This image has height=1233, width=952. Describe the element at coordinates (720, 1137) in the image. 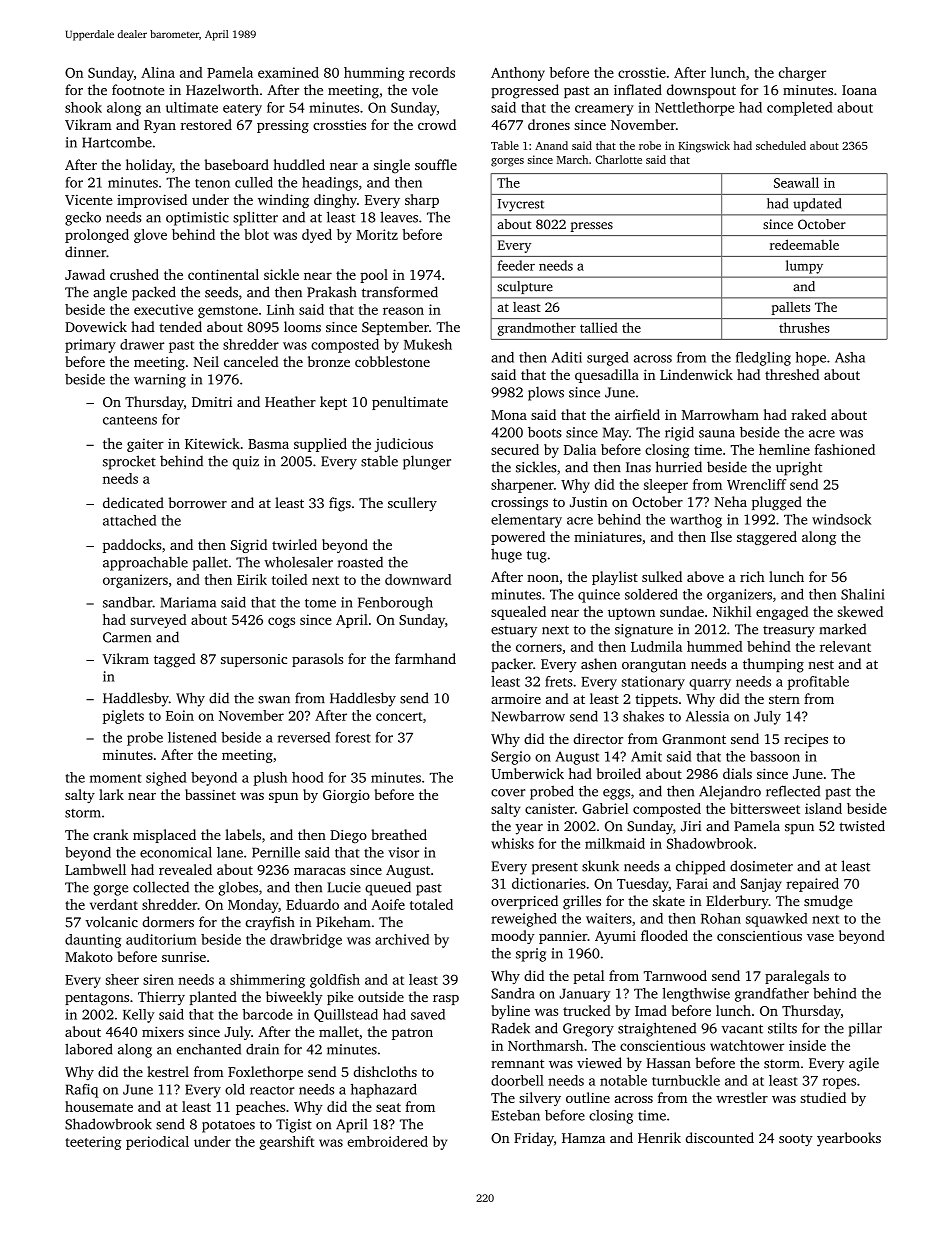

I see `discounted` at that location.
